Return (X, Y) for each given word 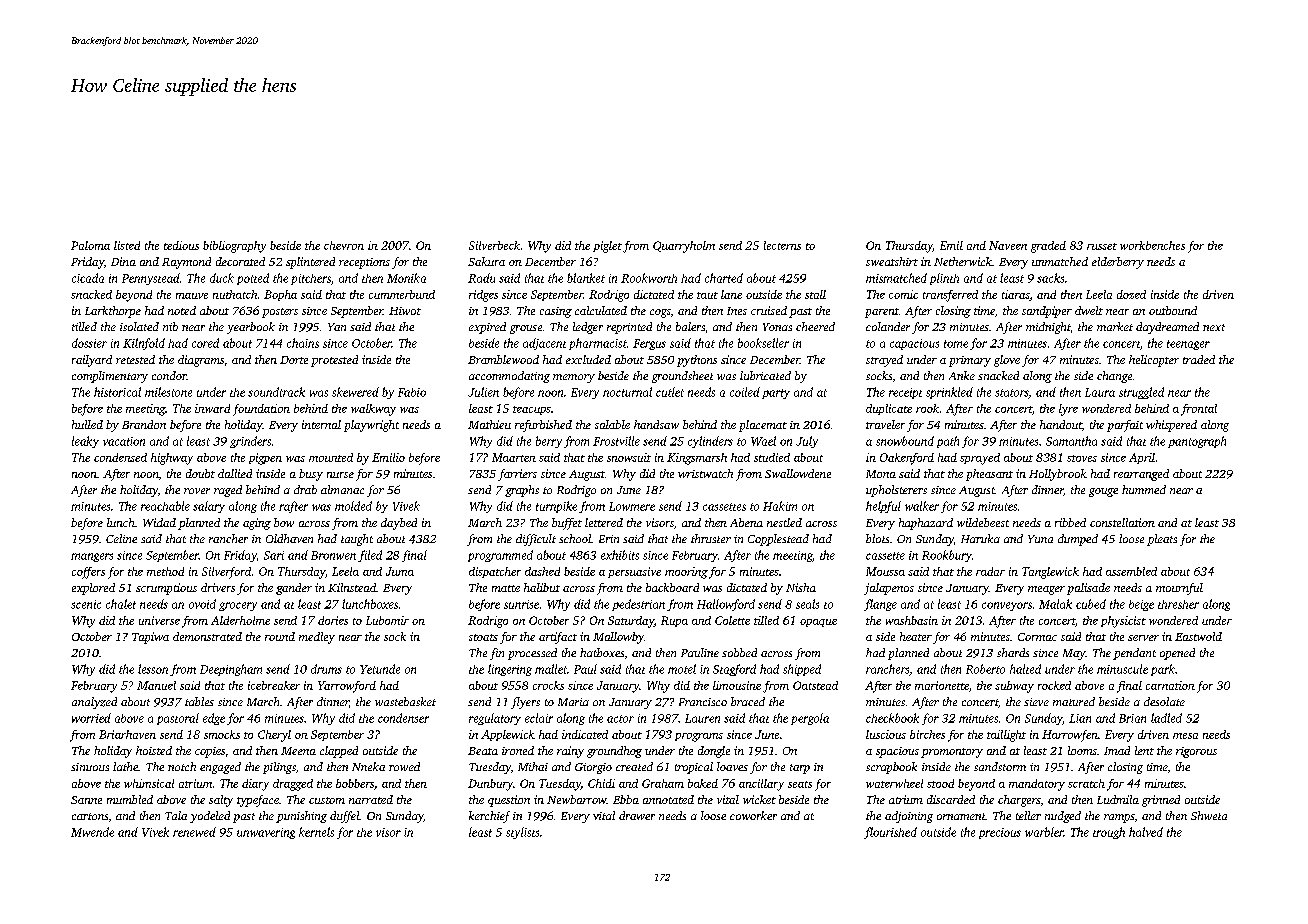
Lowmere (632, 506)
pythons (697, 361)
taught (357, 540)
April (1142, 458)
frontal (1199, 410)
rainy (570, 752)
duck (222, 278)
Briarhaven (127, 734)
